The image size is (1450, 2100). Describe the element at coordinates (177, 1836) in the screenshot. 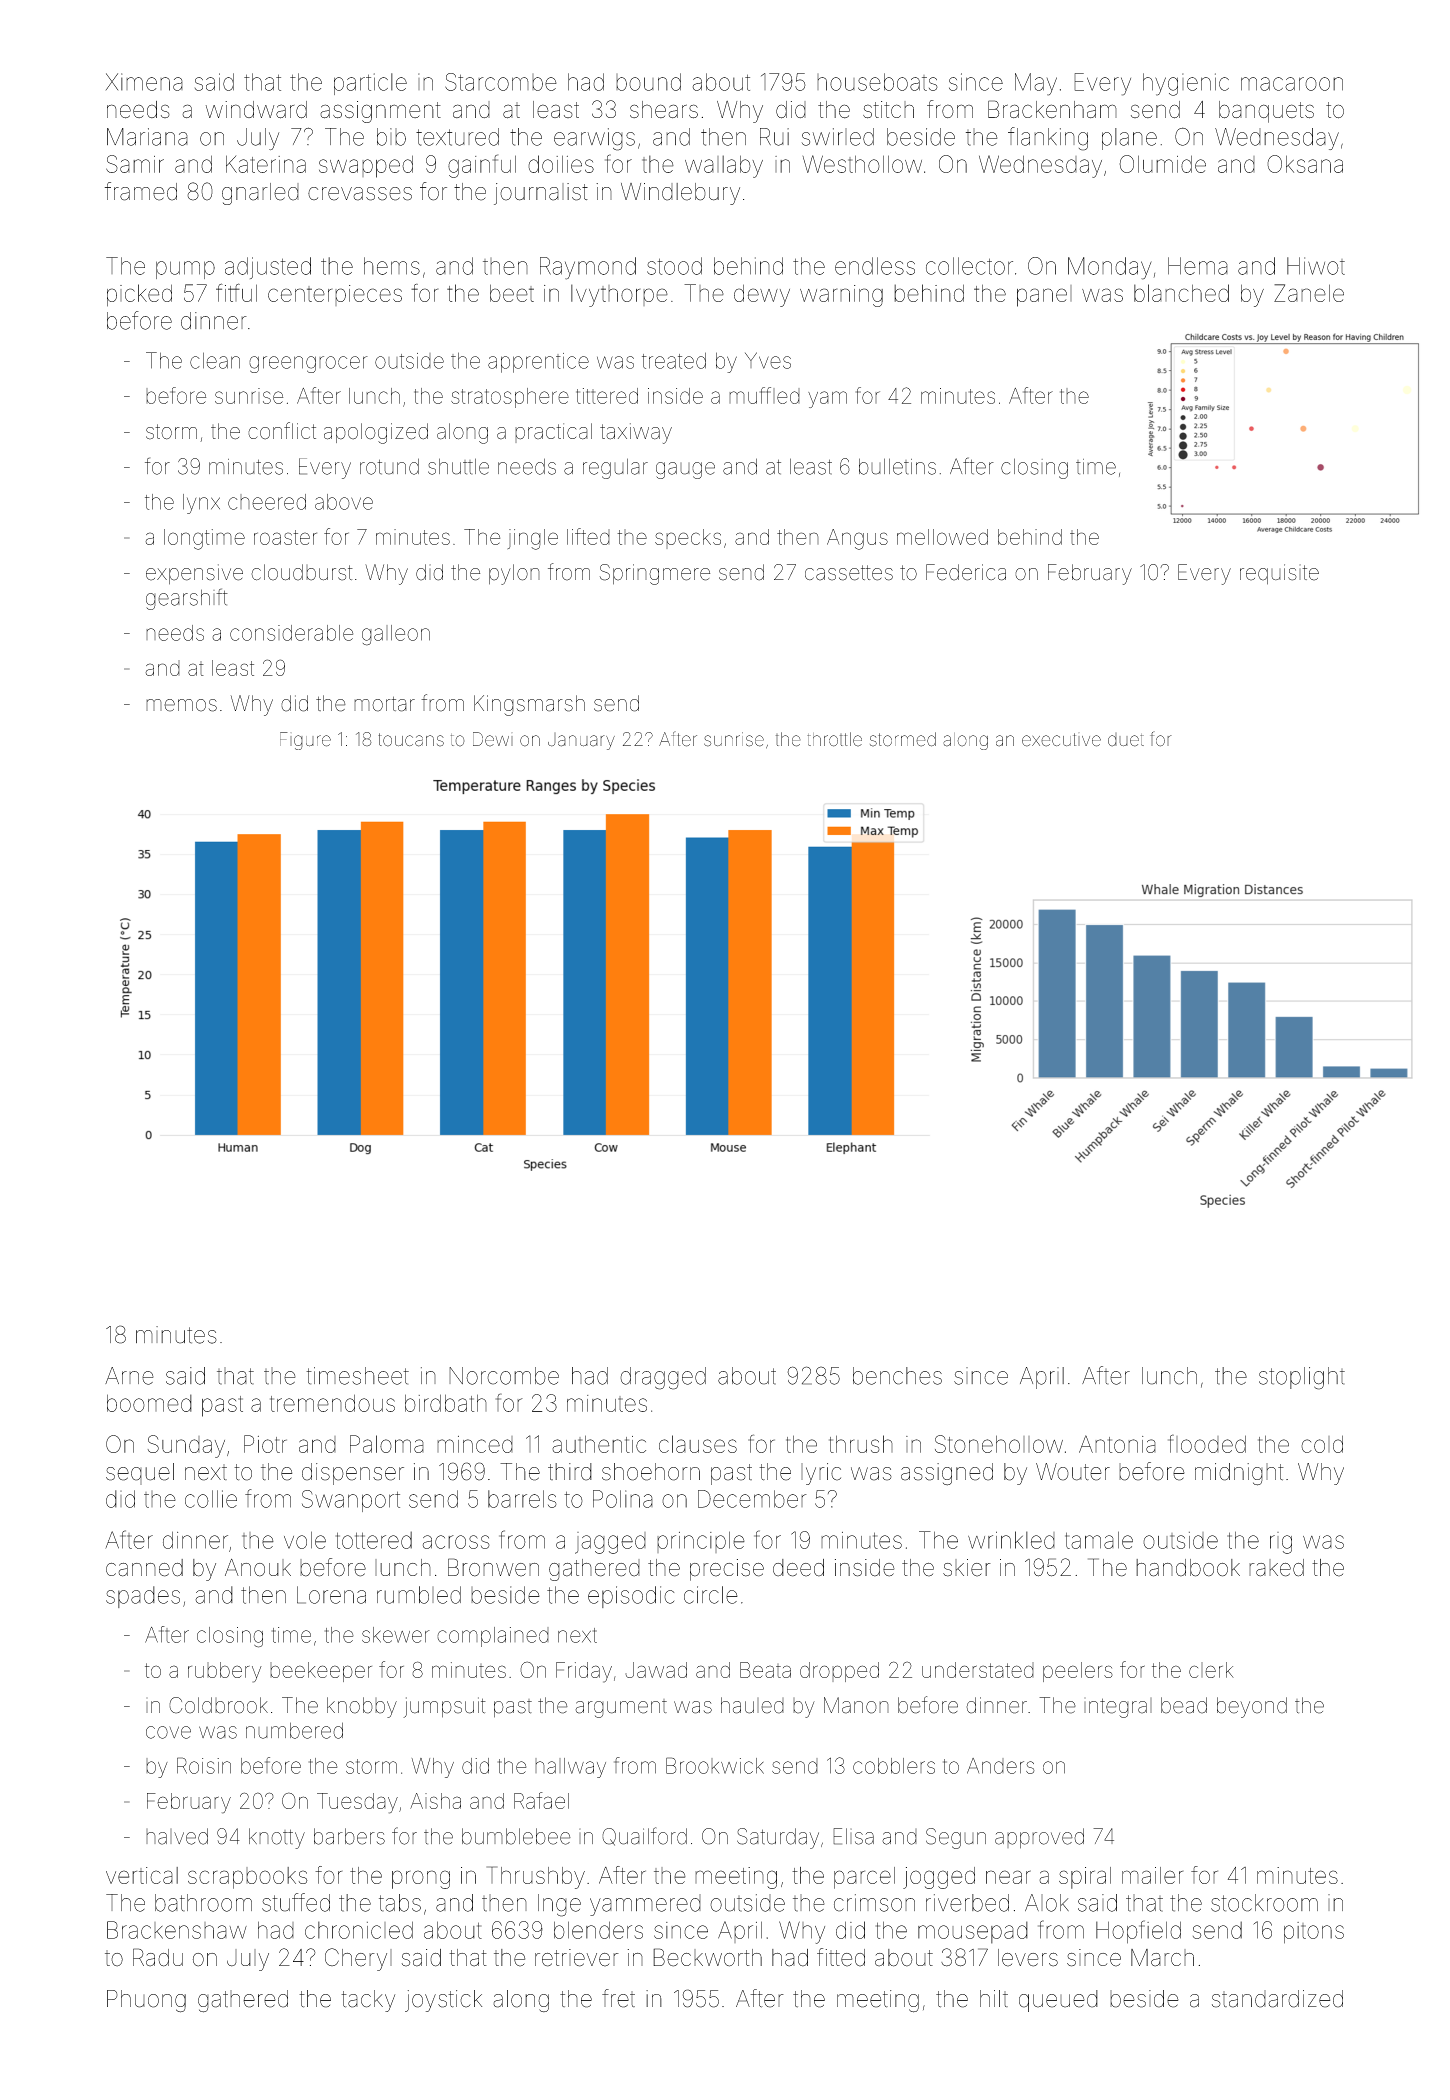

I see `halved` at that location.
